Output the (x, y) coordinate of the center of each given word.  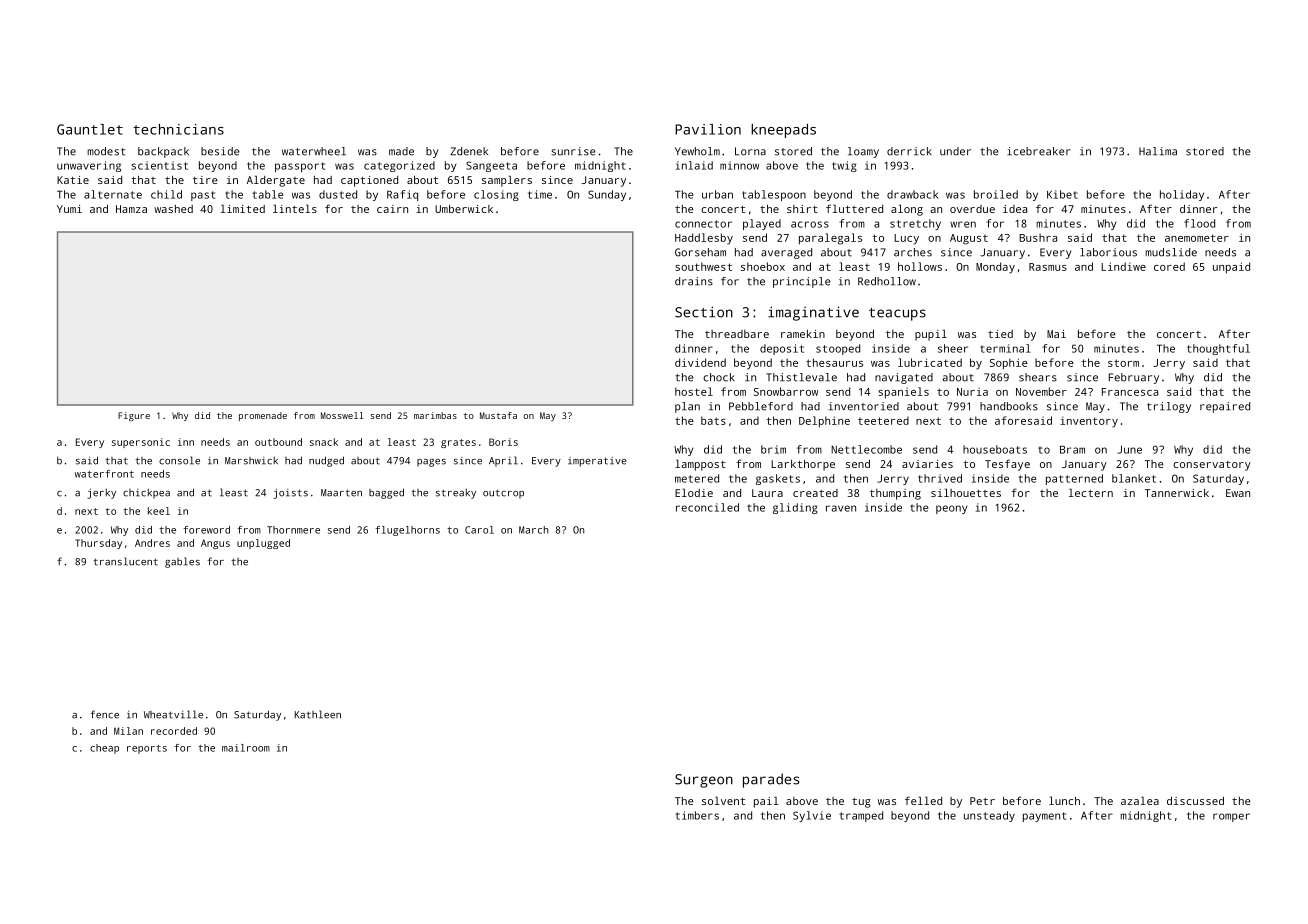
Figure (134, 416)
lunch (1064, 800)
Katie (73, 180)
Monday (995, 268)
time (540, 194)
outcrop (503, 494)
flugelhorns (407, 531)
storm (1123, 363)
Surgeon (704, 781)
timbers (697, 815)
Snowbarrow (786, 391)
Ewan (1238, 493)
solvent (723, 800)
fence (104, 714)
